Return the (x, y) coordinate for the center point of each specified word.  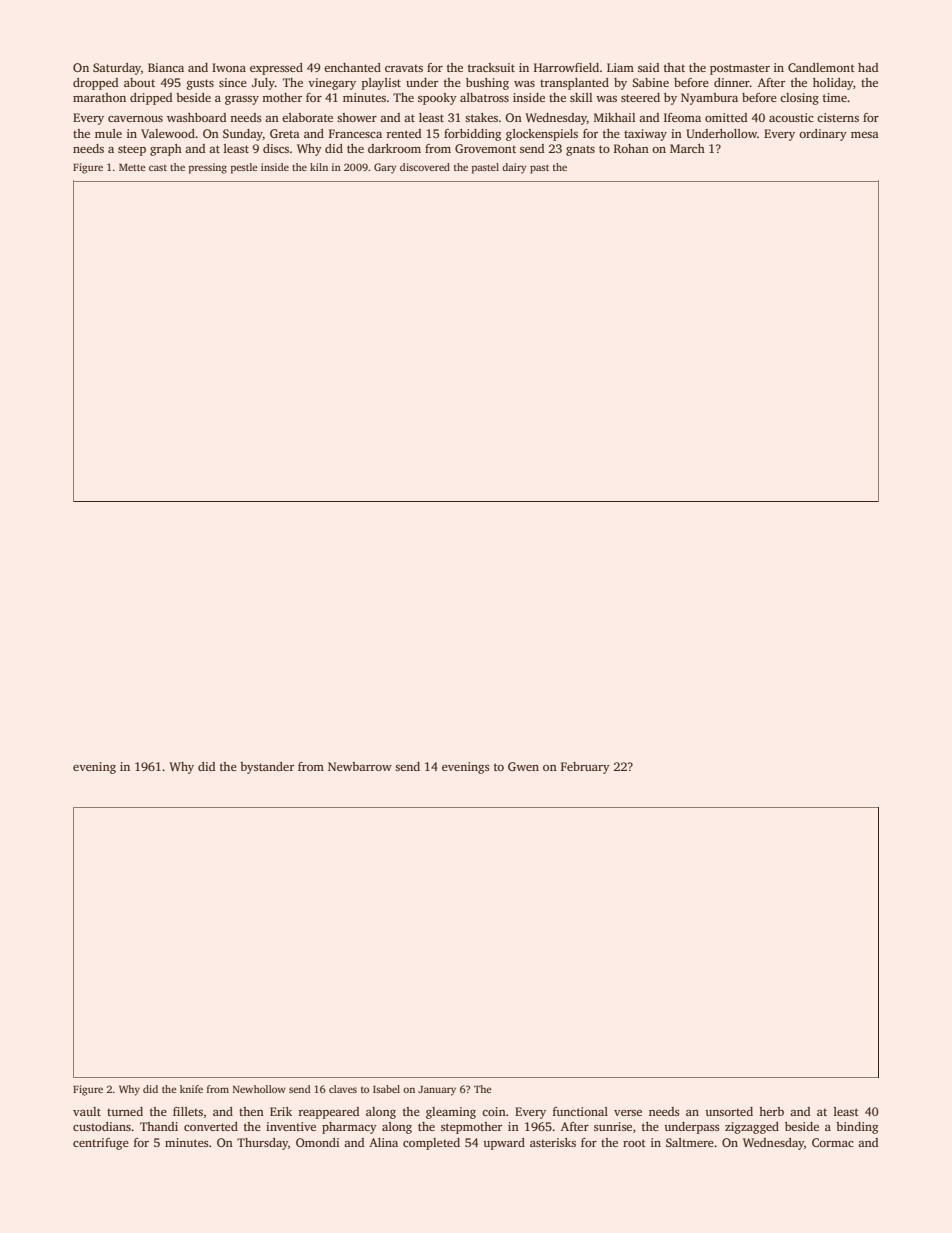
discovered (425, 167)
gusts (200, 84)
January (437, 1091)
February (585, 768)
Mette (132, 167)
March (687, 148)
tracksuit (491, 67)
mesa (865, 135)
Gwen (523, 766)
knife (191, 1089)
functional (580, 1111)
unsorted (729, 1111)
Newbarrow (360, 766)
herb (771, 1111)
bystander (267, 768)
